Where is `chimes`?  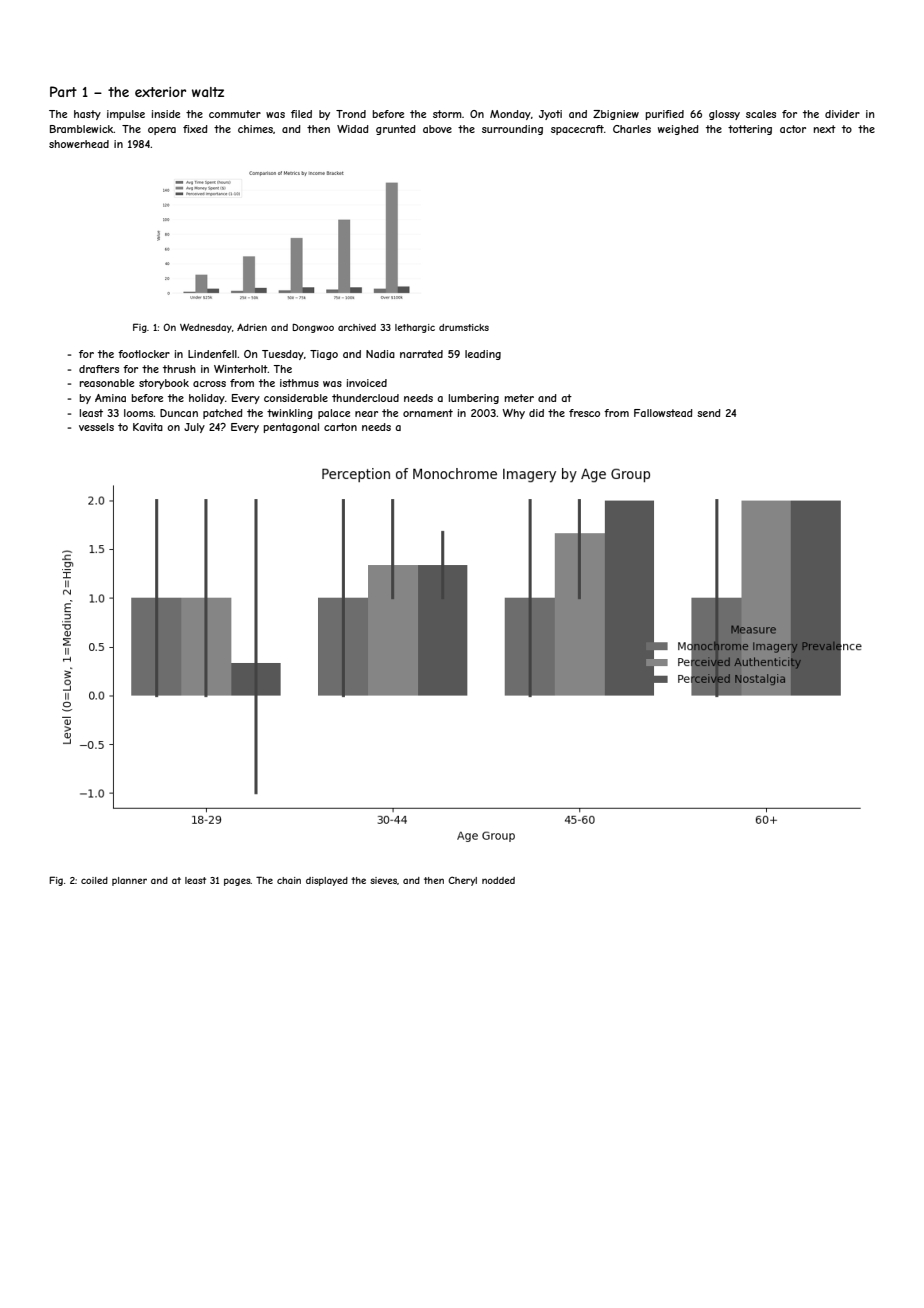 chimes is located at coordinates (255, 129).
